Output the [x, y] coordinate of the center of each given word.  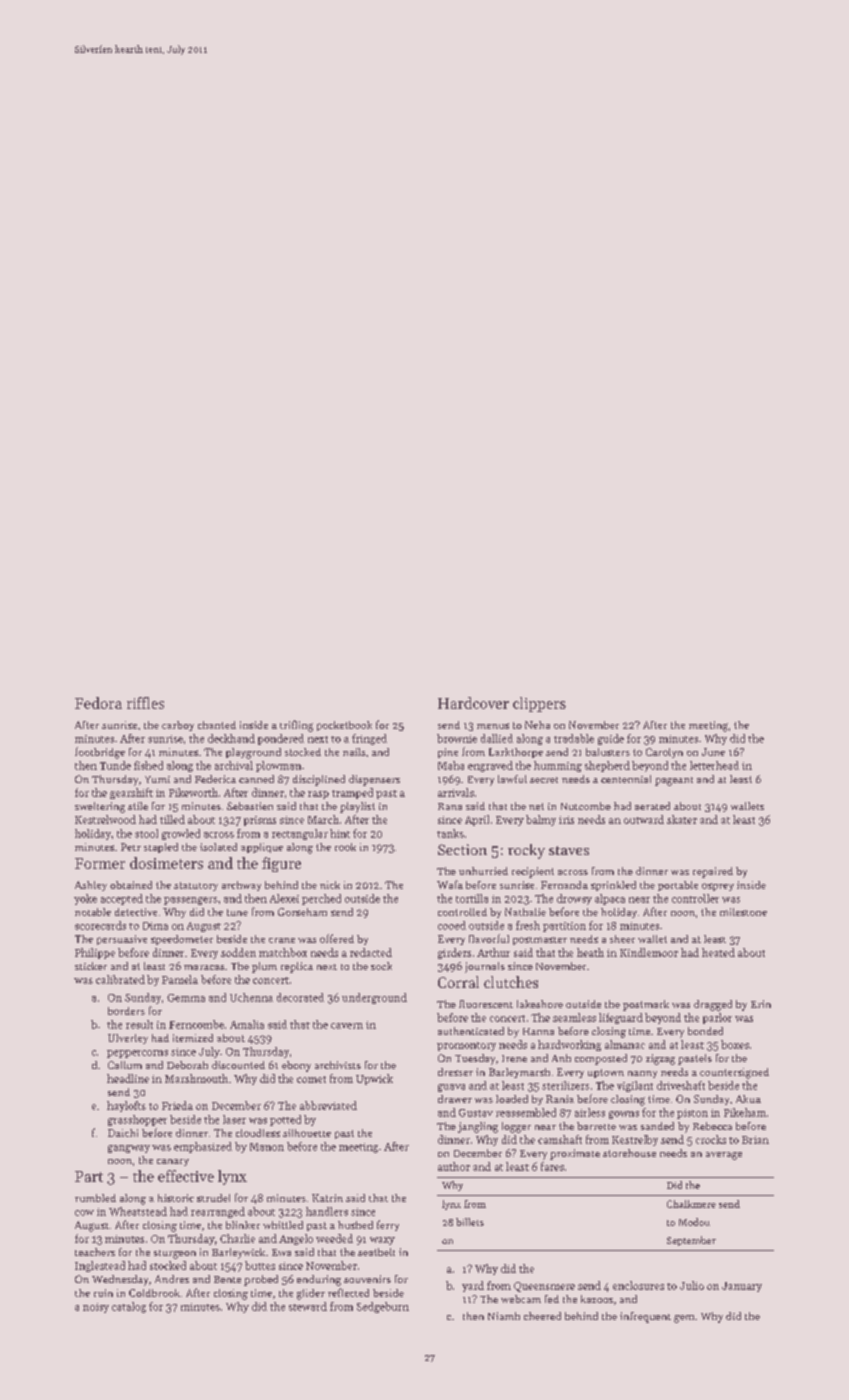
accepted [122, 899]
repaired [713, 872]
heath [590, 952]
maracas [204, 967]
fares [552, 1166]
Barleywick [238, 1253]
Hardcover [473, 703]
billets [470, 1222]
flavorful [489, 938]
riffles [145, 703]
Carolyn [664, 753]
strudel [213, 1198]
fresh [528, 925]
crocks [711, 1139]
